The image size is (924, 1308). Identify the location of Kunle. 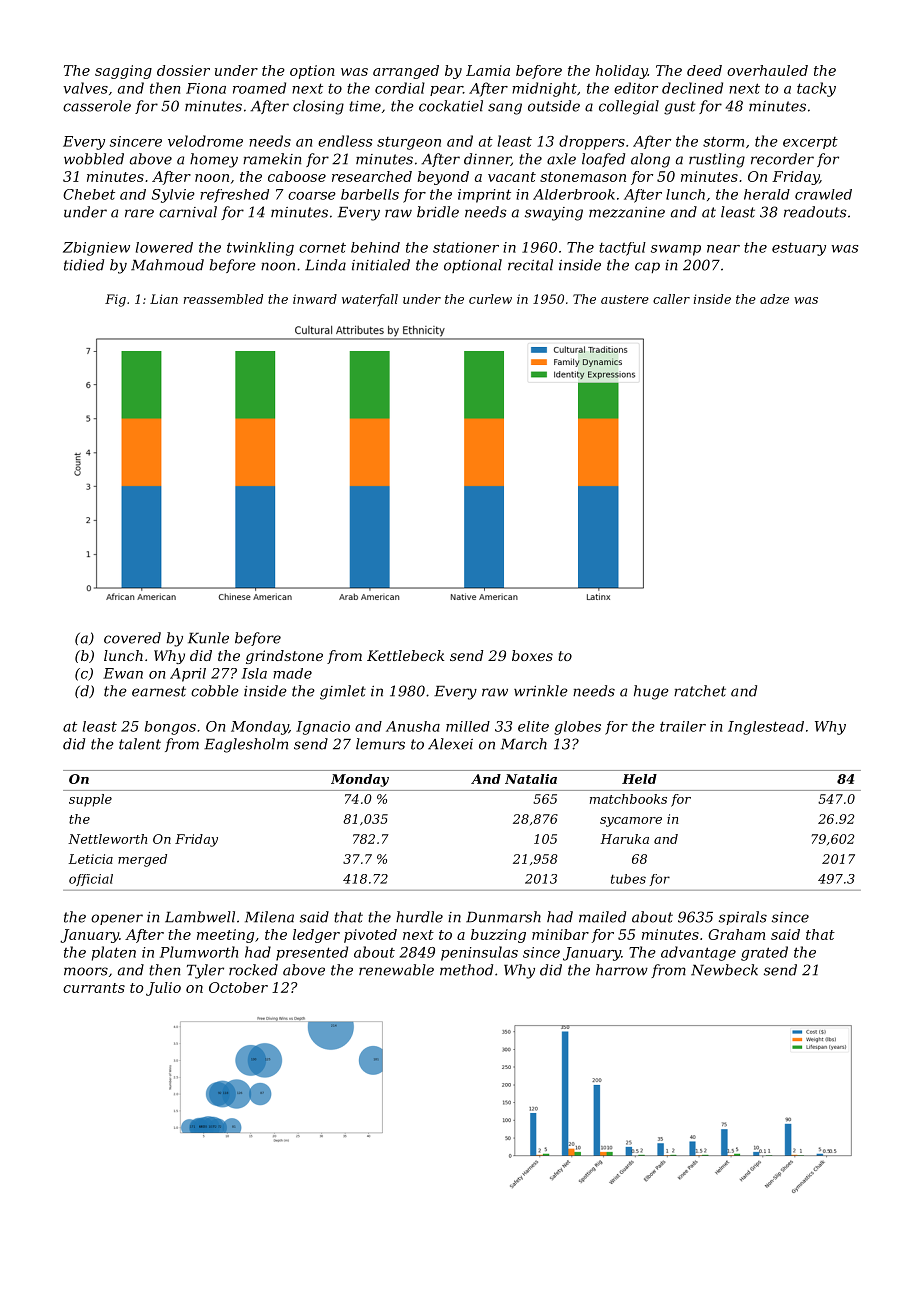
(208, 638).
